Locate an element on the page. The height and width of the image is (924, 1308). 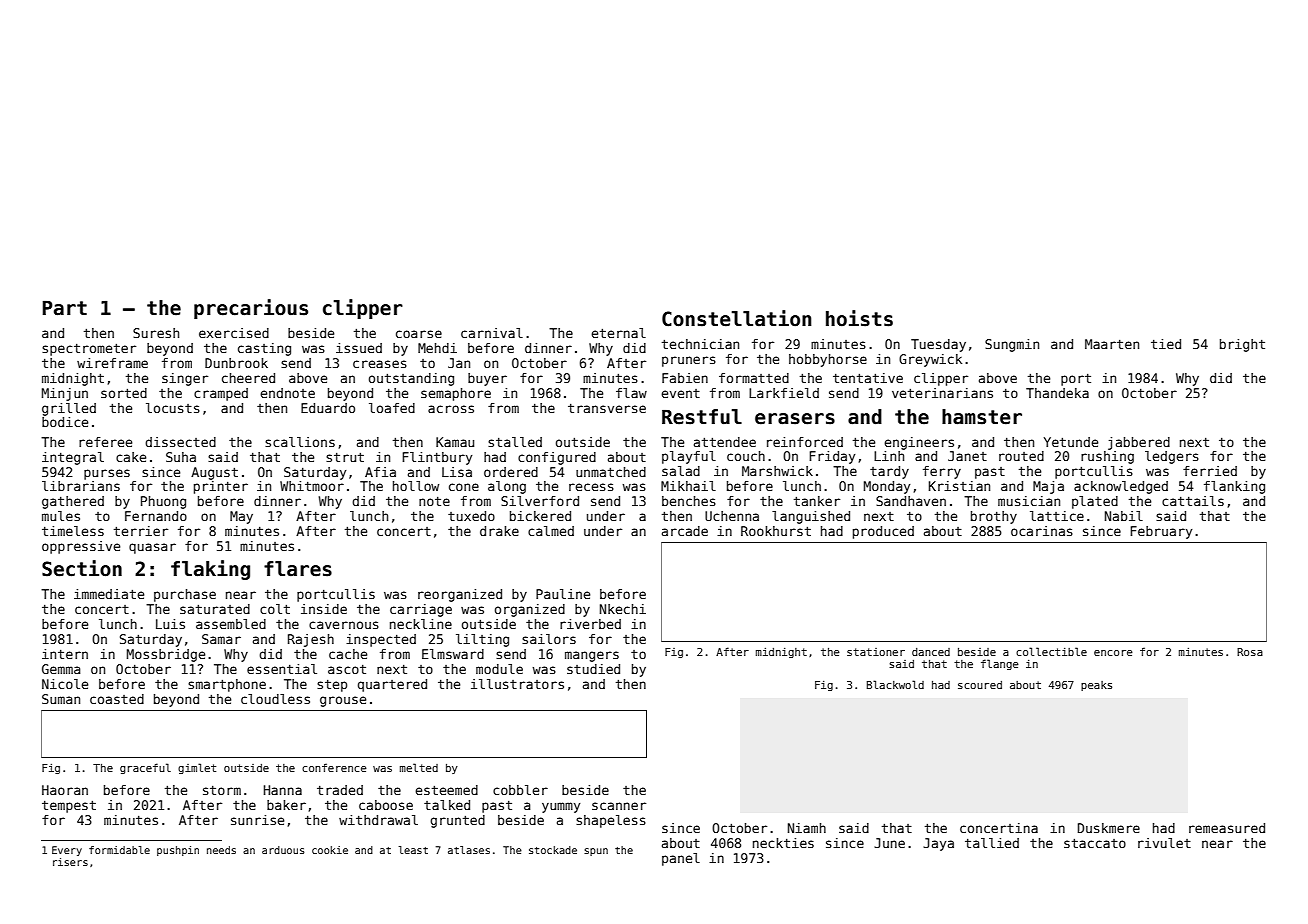
February is located at coordinates (1161, 532).
